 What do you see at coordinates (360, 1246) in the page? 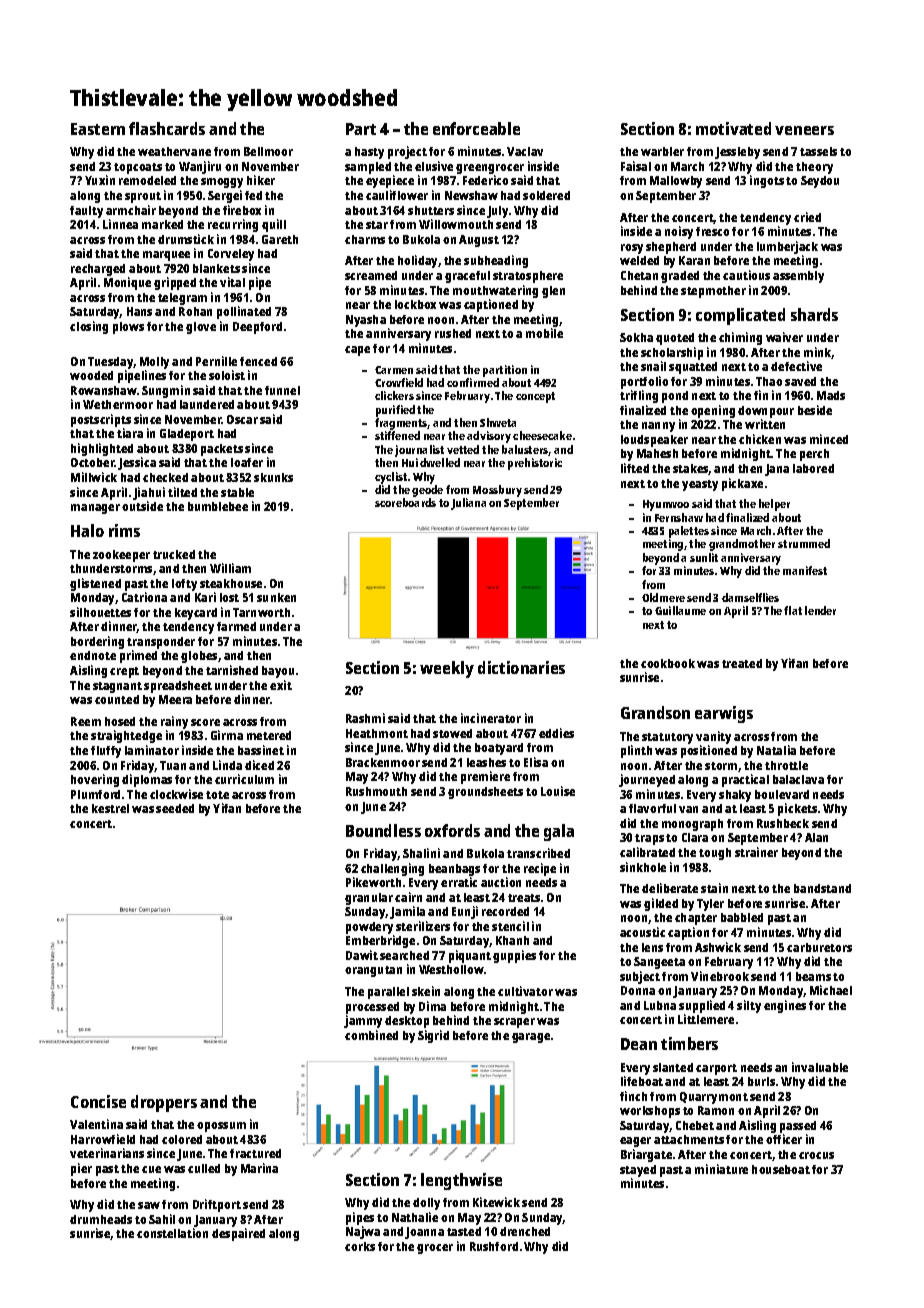
I see `corks` at bounding box center [360, 1246].
